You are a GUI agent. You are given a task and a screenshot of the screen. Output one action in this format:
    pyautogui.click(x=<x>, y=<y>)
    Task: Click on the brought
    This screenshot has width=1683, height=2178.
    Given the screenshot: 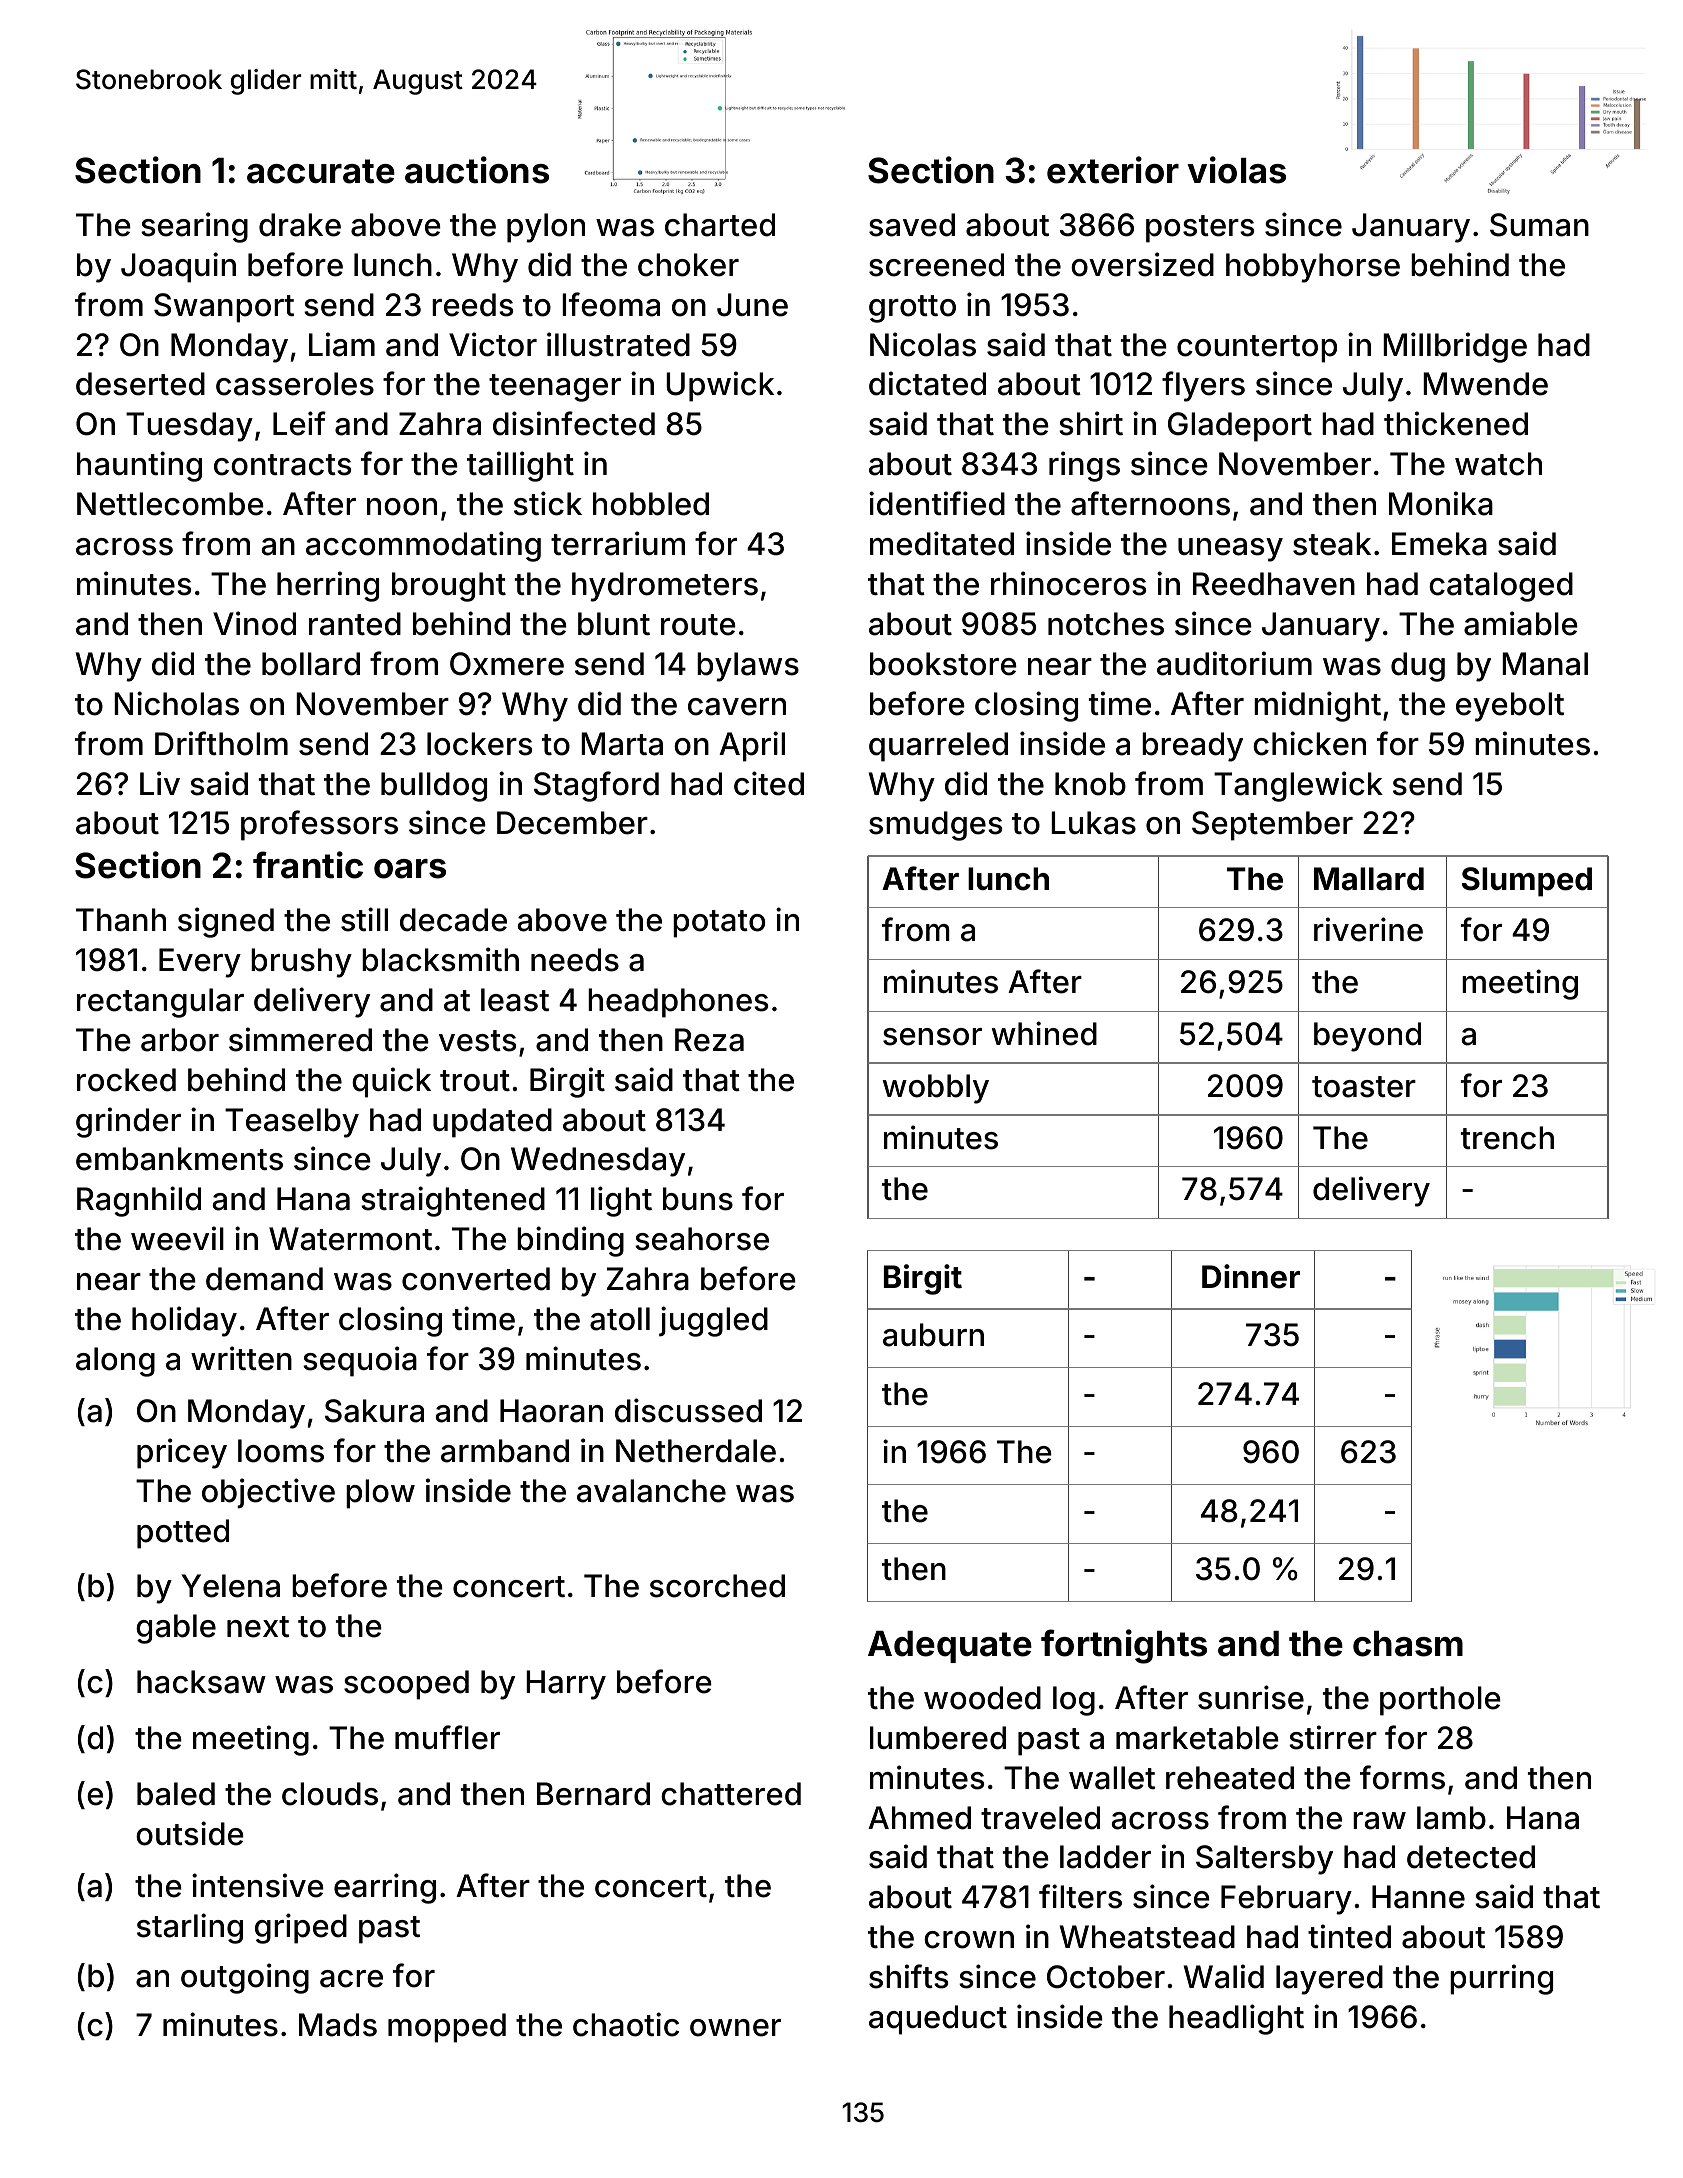 What is the action you would take?
    pyautogui.click(x=449, y=587)
